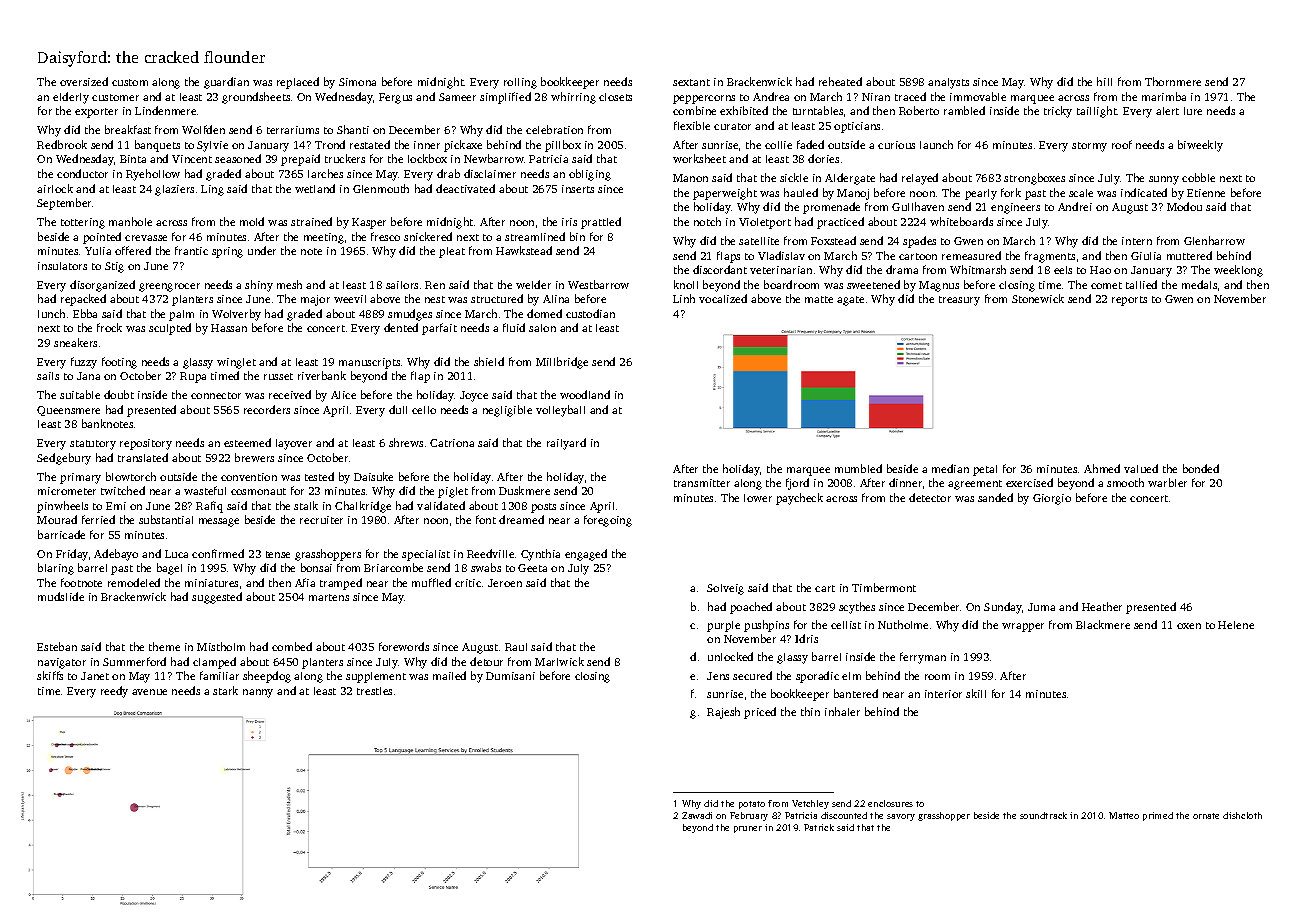 This page has height=924, width=1308. What do you see at coordinates (948, 83) in the page?
I see `analysts` at bounding box center [948, 83].
